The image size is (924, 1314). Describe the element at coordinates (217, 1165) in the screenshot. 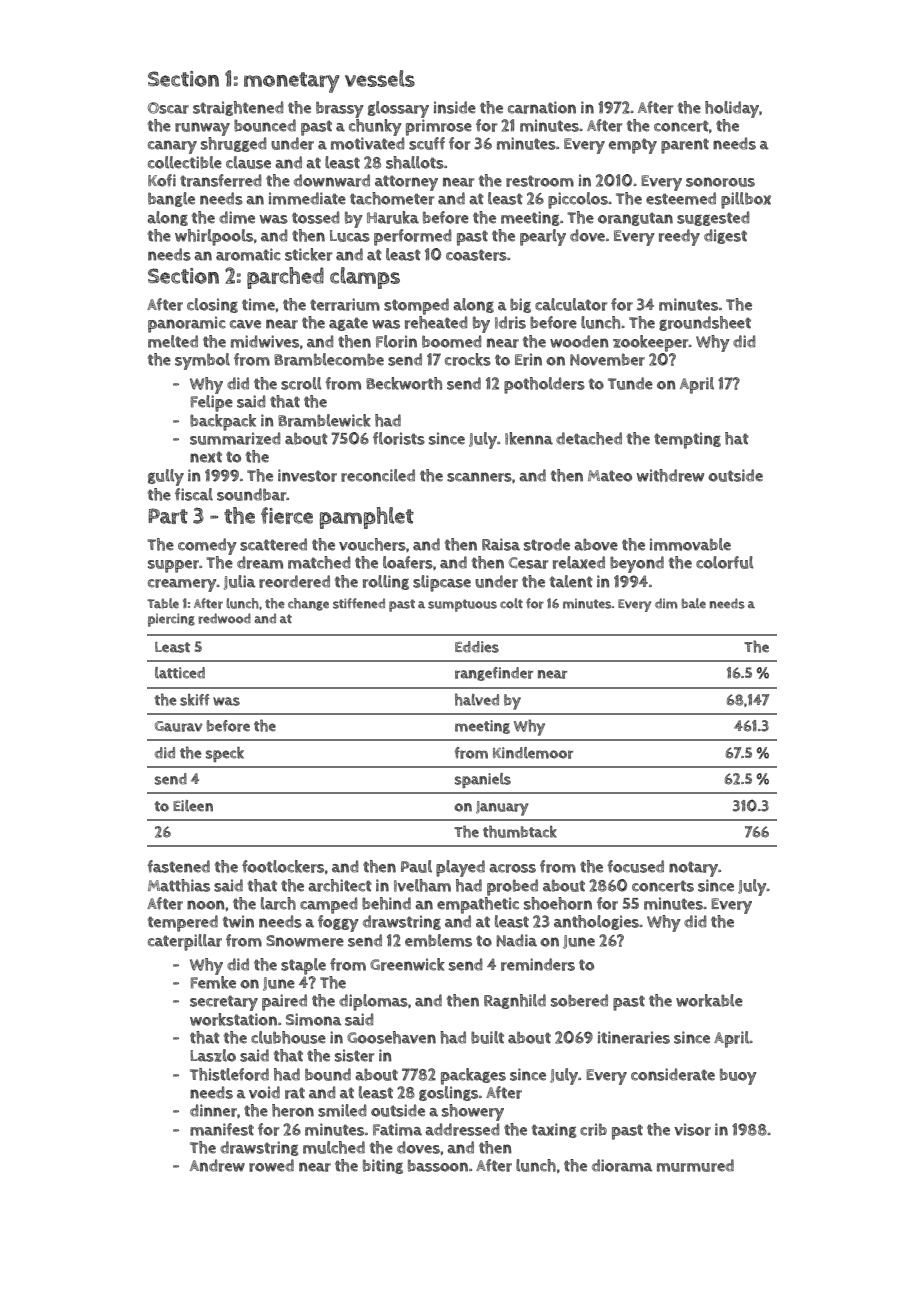

I see `Andrew` at that location.
